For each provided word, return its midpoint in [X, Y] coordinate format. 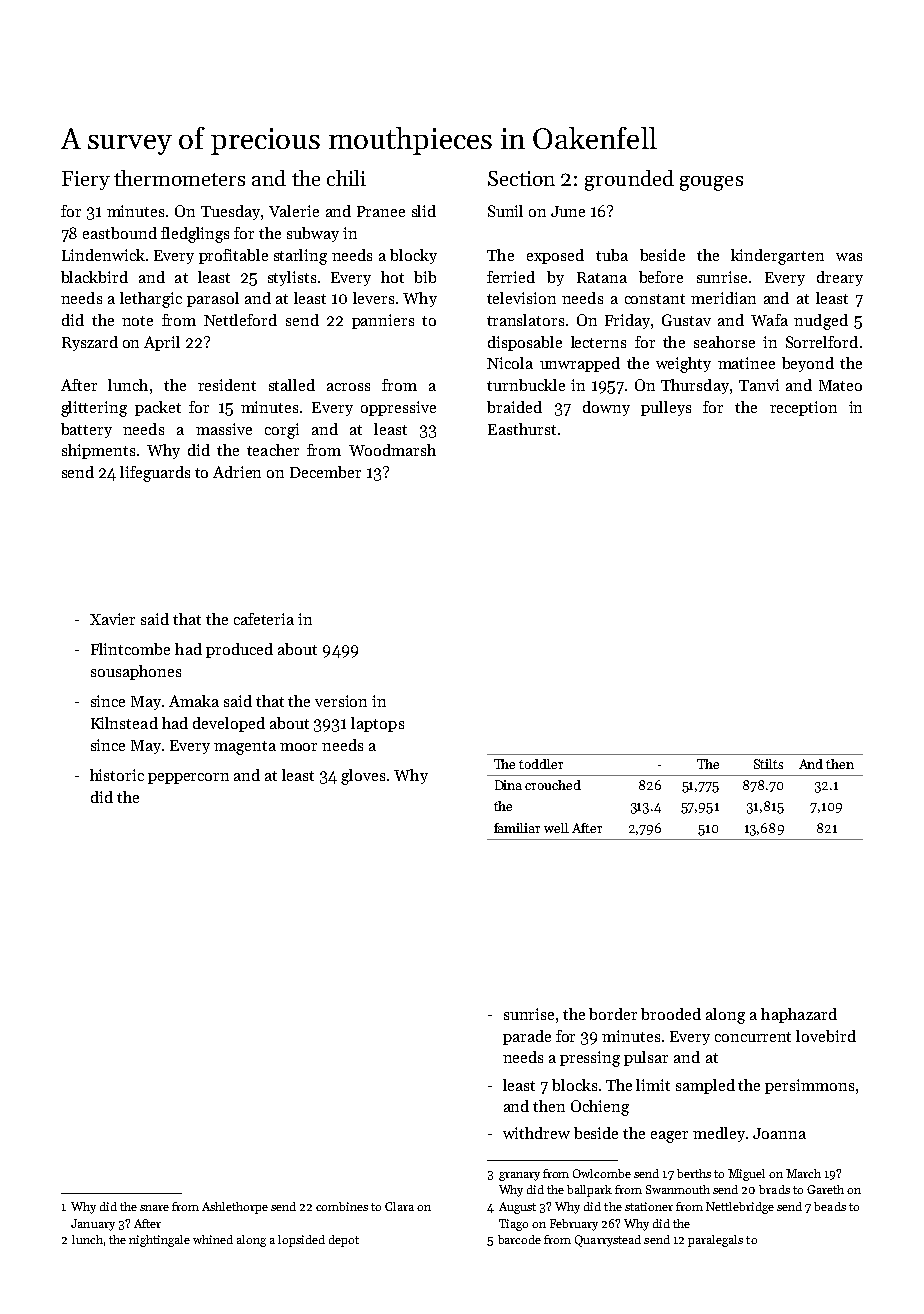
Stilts [768, 764]
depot [344, 1241]
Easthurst [522, 429]
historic [117, 775]
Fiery [86, 180]
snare [154, 1208]
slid [424, 211]
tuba [612, 255]
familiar [517, 828]
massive [224, 429]
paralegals [715, 1241]
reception [803, 408]
